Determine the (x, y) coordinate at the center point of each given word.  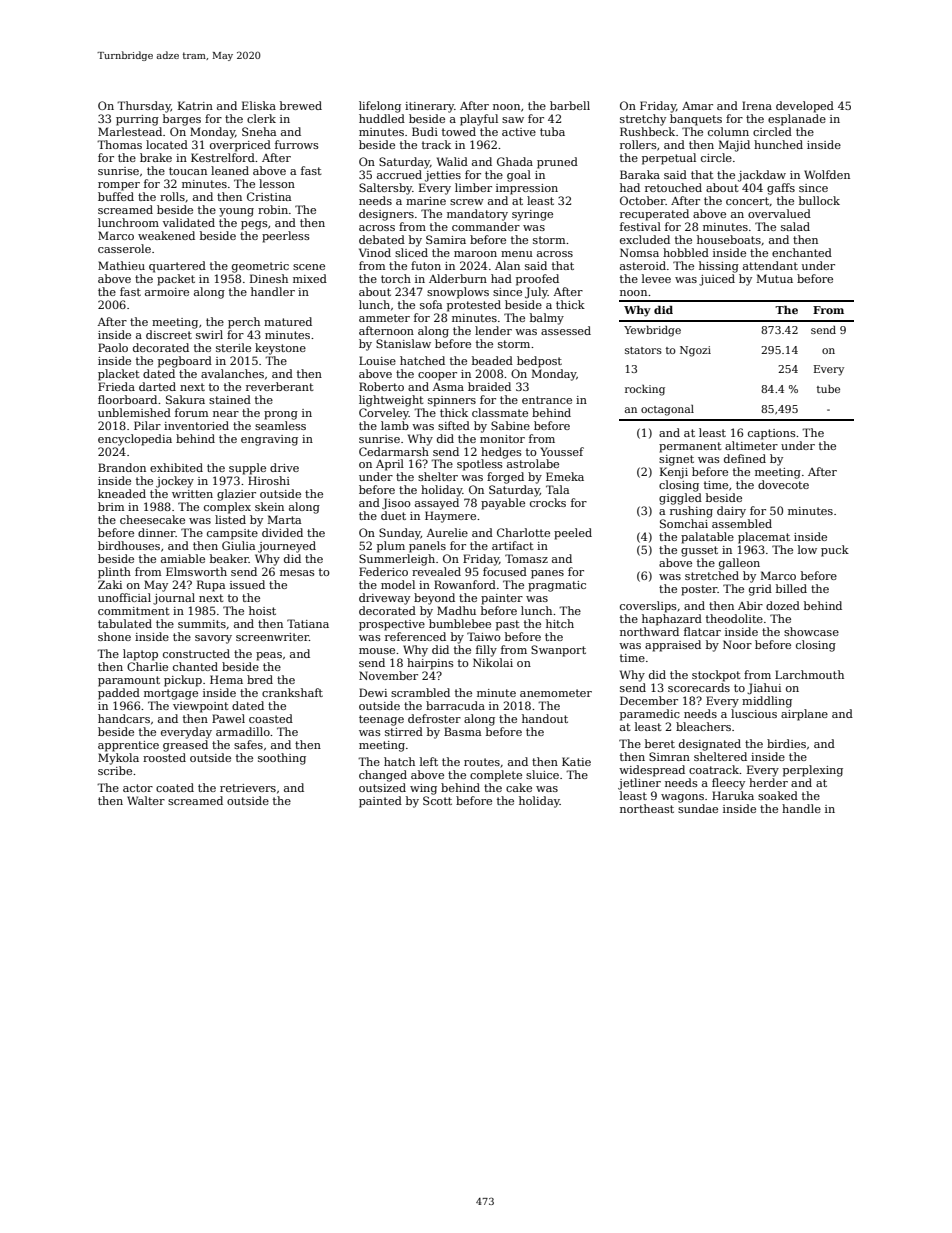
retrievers (248, 788)
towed (459, 131)
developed (805, 107)
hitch (560, 623)
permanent (690, 447)
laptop (140, 655)
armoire (167, 292)
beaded (492, 360)
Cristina (269, 196)
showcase (811, 631)
